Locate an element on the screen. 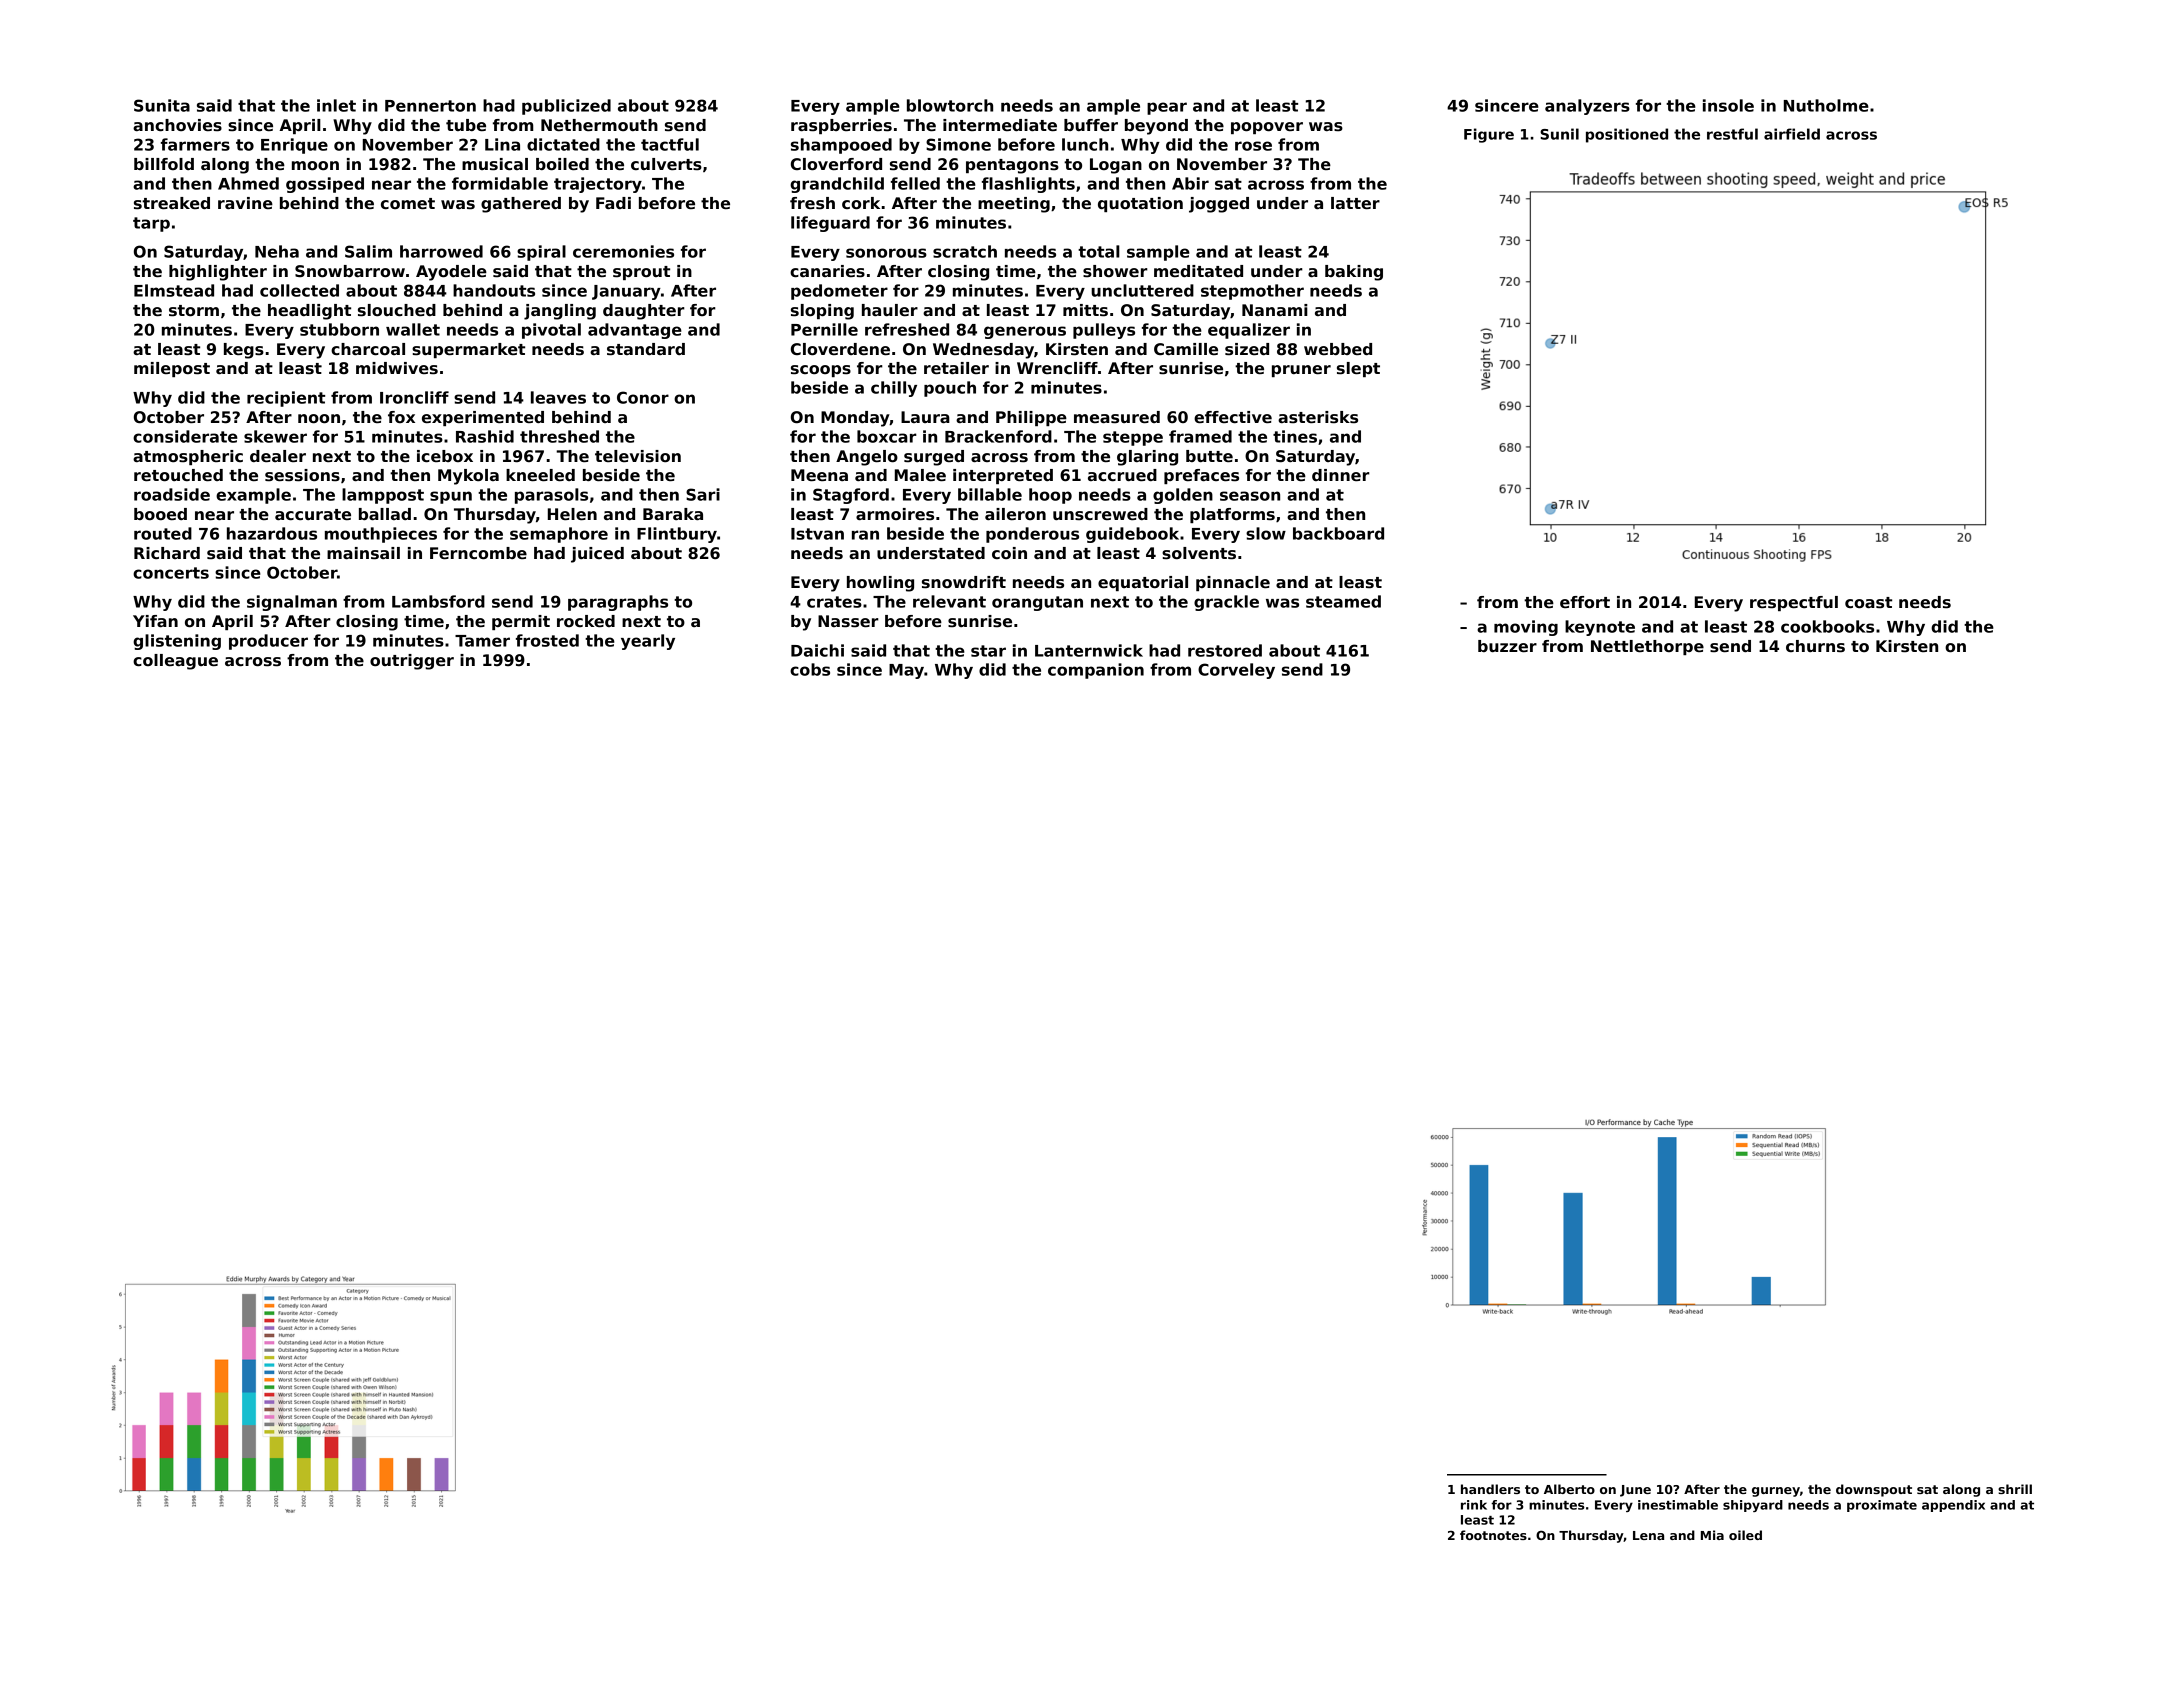  airfield is located at coordinates (1792, 134).
